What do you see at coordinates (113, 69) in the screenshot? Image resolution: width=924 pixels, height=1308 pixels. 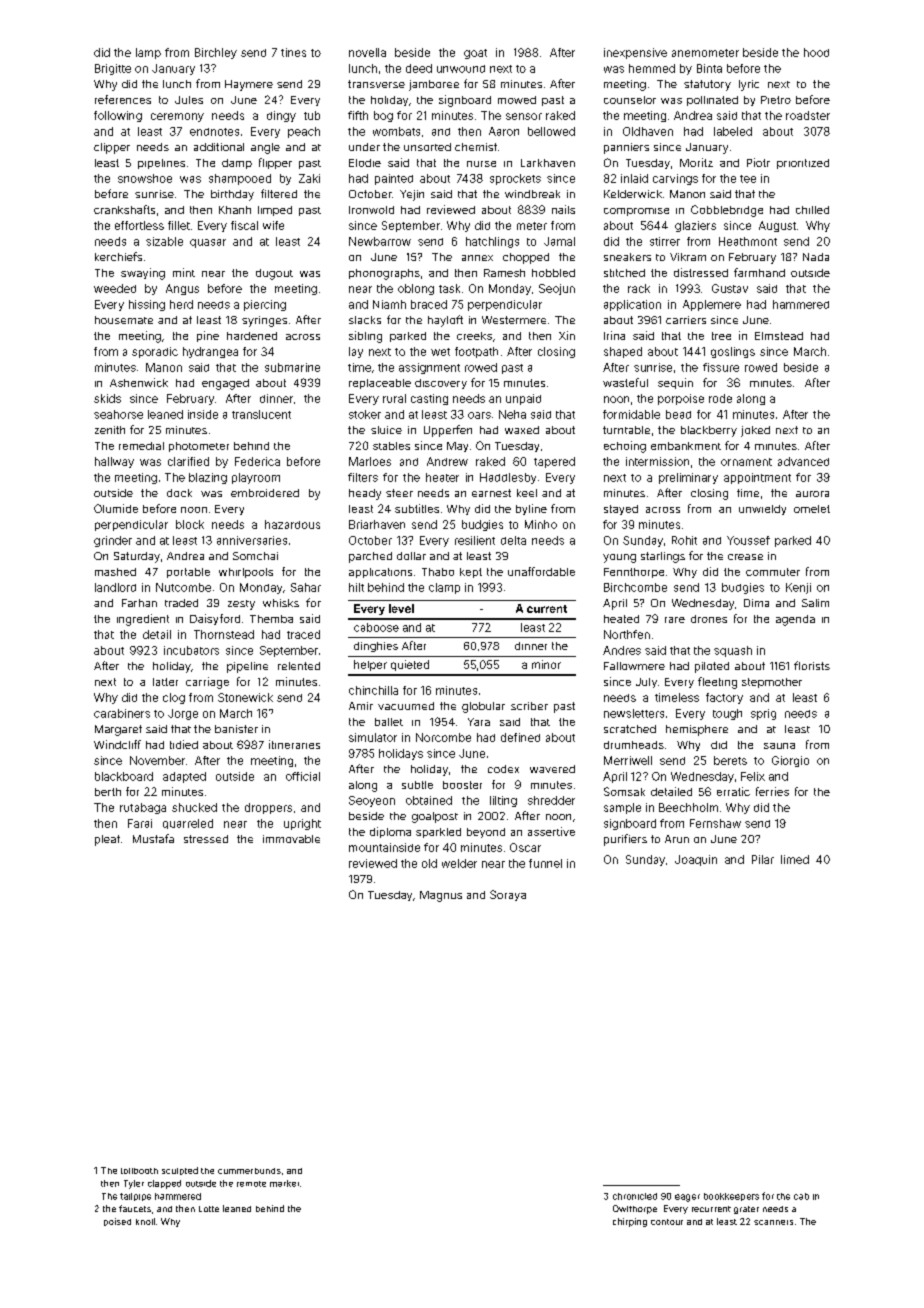 I see `Brigitte` at bounding box center [113, 69].
